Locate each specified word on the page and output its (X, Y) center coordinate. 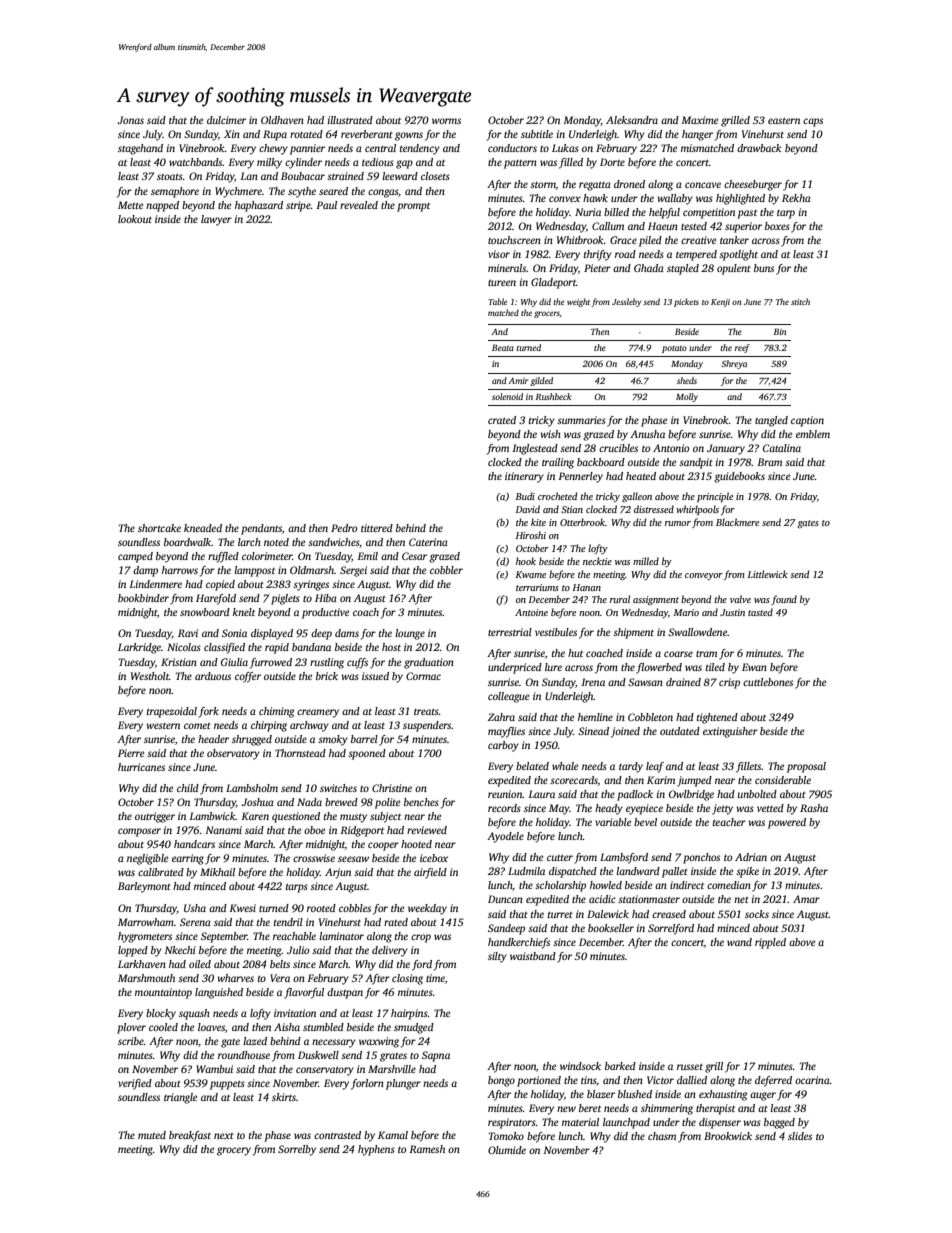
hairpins (409, 1014)
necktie (597, 561)
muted (152, 1135)
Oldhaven (282, 120)
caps (813, 122)
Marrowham (146, 922)
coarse (678, 654)
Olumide (507, 1150)
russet (690, 1066)
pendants (261, 529)
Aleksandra (632, 120)
